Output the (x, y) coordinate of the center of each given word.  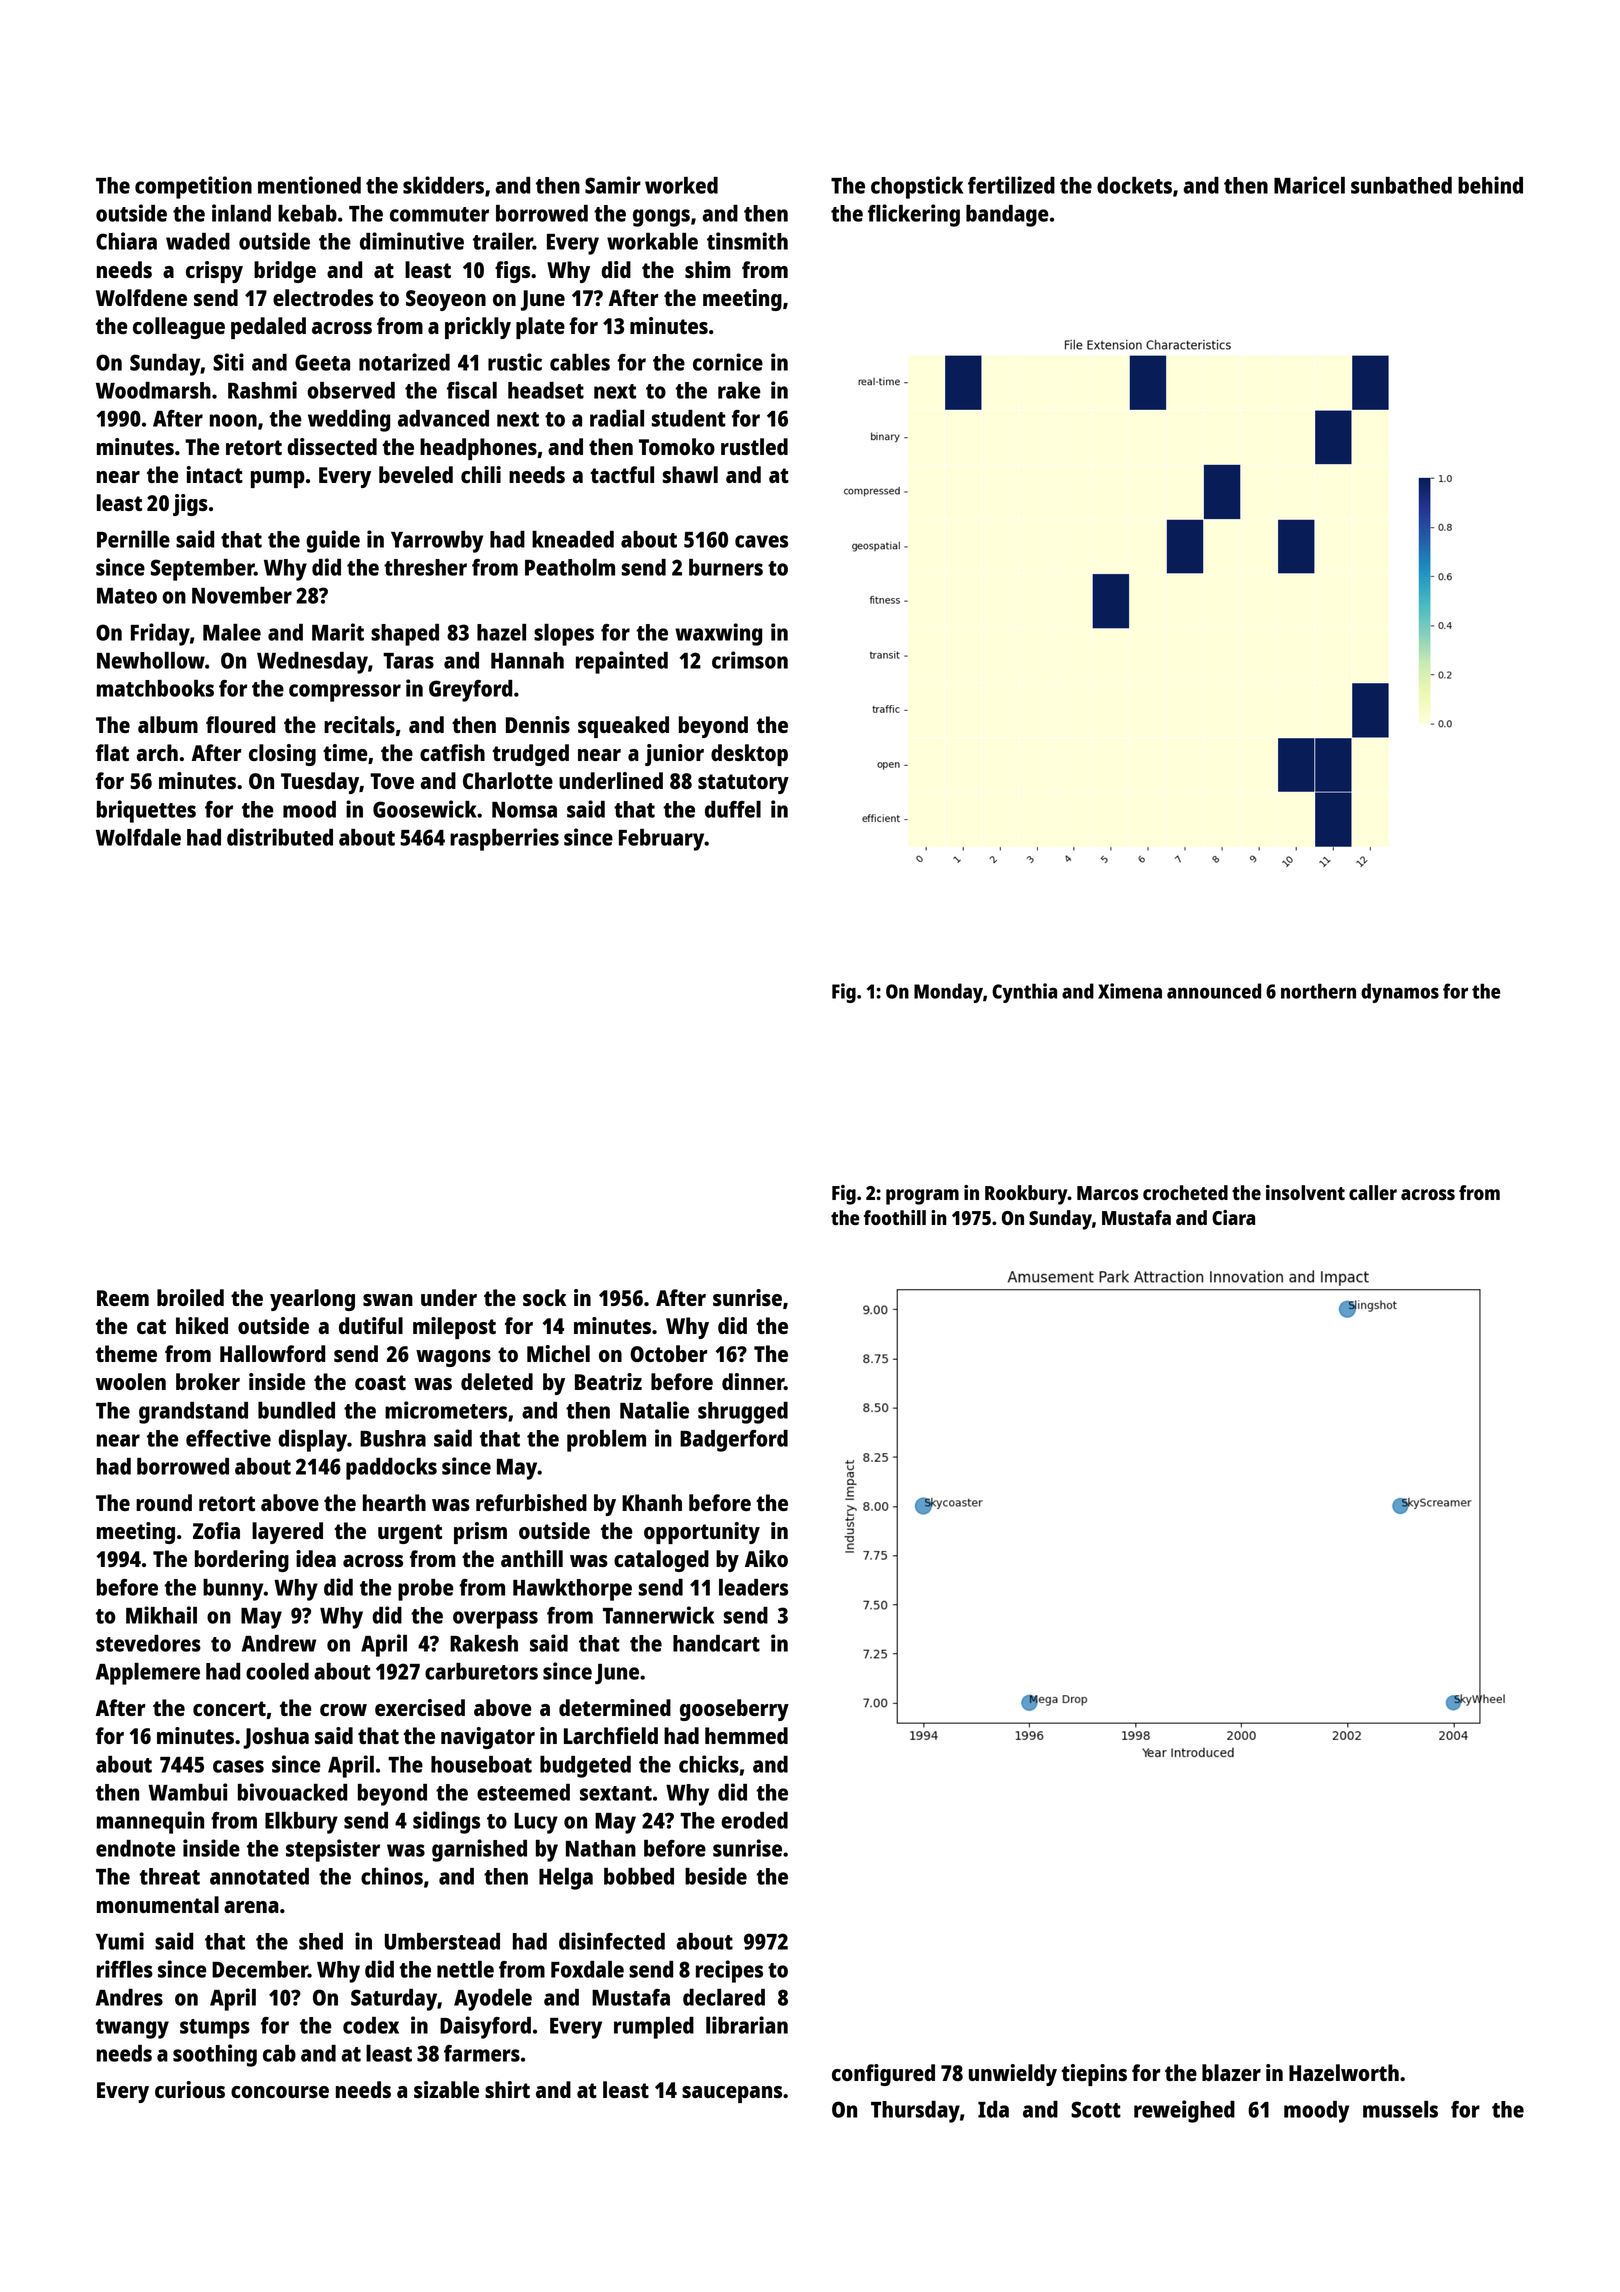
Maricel (1309, 185)
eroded (754, 1820)
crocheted (1185, 1192)
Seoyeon (446, 300)
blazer (1231, 2072)
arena (251, 1907)
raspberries (504, 839)
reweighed (1184, 2111)
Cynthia (1024, 993)
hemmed (746, 1735)
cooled (277, 1671)
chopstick (917, 187)
